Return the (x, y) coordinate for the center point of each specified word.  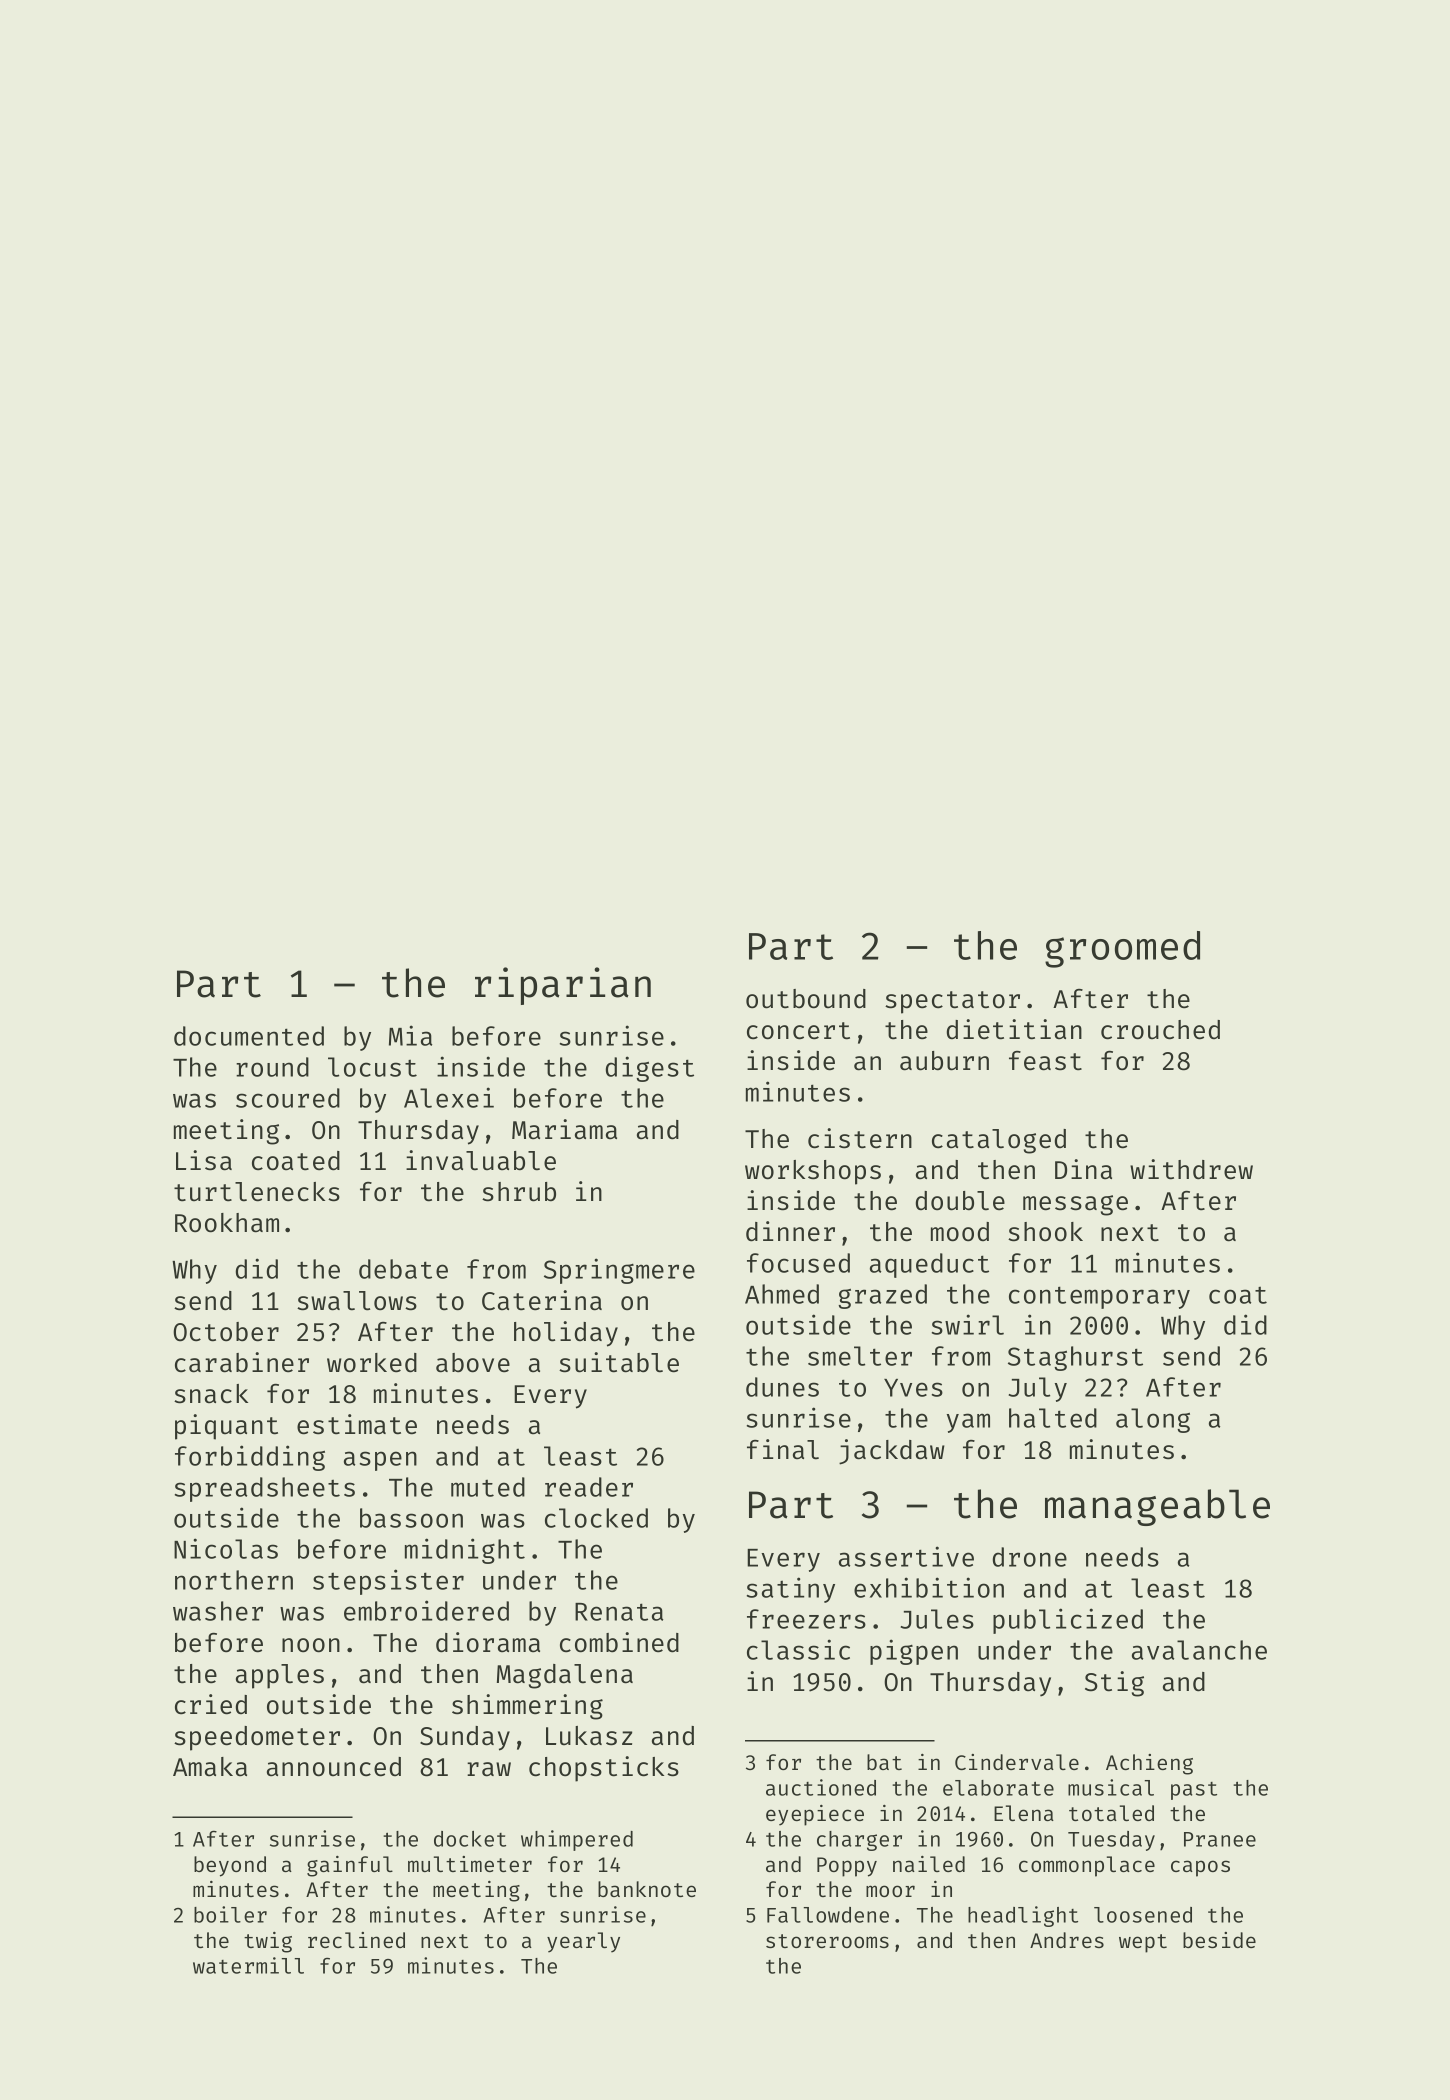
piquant (226, 1427)
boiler (230, 1914)
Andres (1067, 1940)
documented (249, 1036)
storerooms (827, 1941)
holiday (566, 1334)
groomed (1122, 949)
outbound (806, 999)
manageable (1157, 1507)
